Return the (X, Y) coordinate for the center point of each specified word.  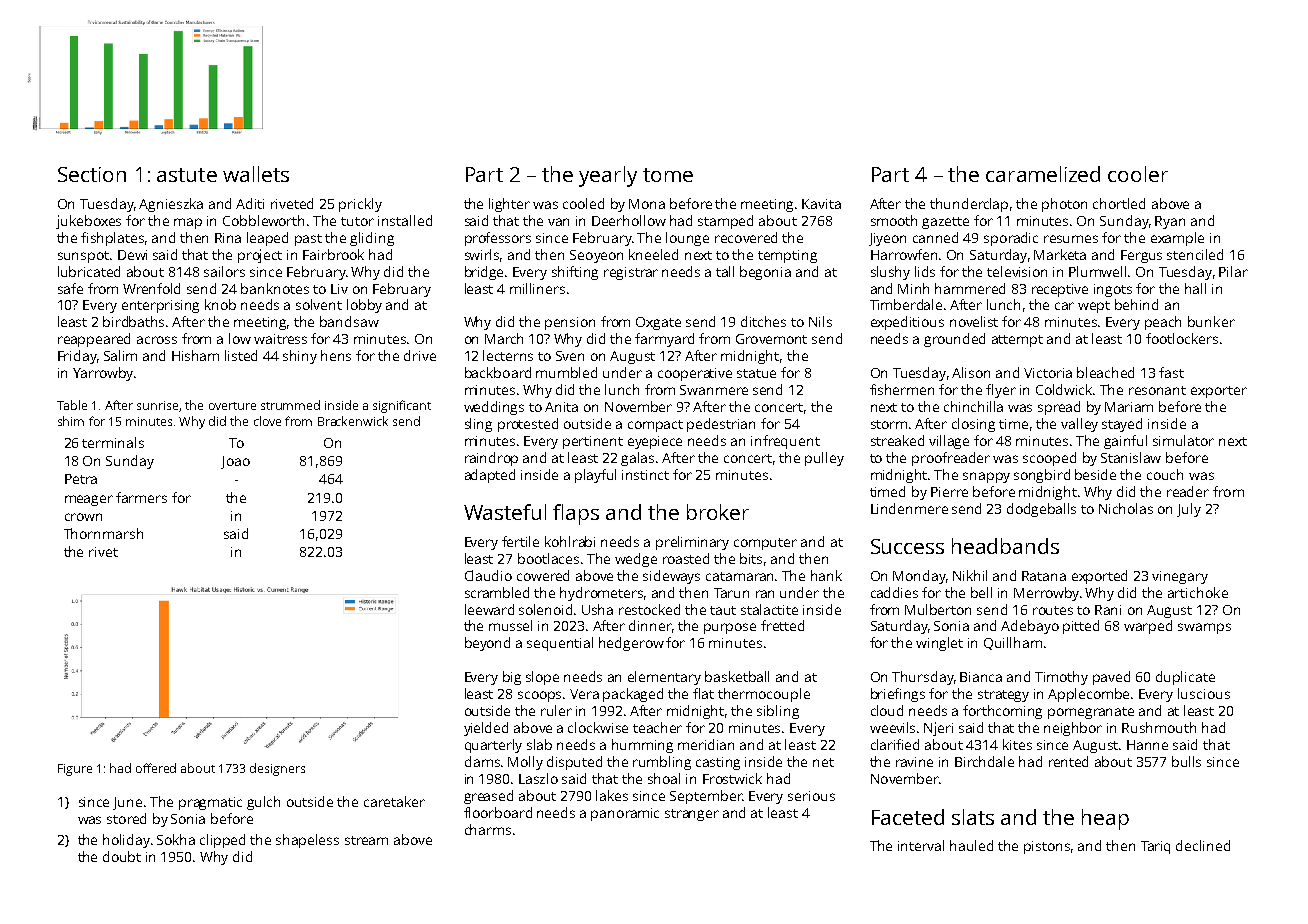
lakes (612, 795)
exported (1099, 577)
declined (1203, 845)
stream (366, 840)
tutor (357, 221)
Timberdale (906, 304)
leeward (489, 609)
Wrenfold (151, 288)
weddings (494, 408)
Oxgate (658, 323)
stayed (1122, 425)
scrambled (497, 592)
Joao (235, 462)
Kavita (821, 204)
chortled (1119, 203)
